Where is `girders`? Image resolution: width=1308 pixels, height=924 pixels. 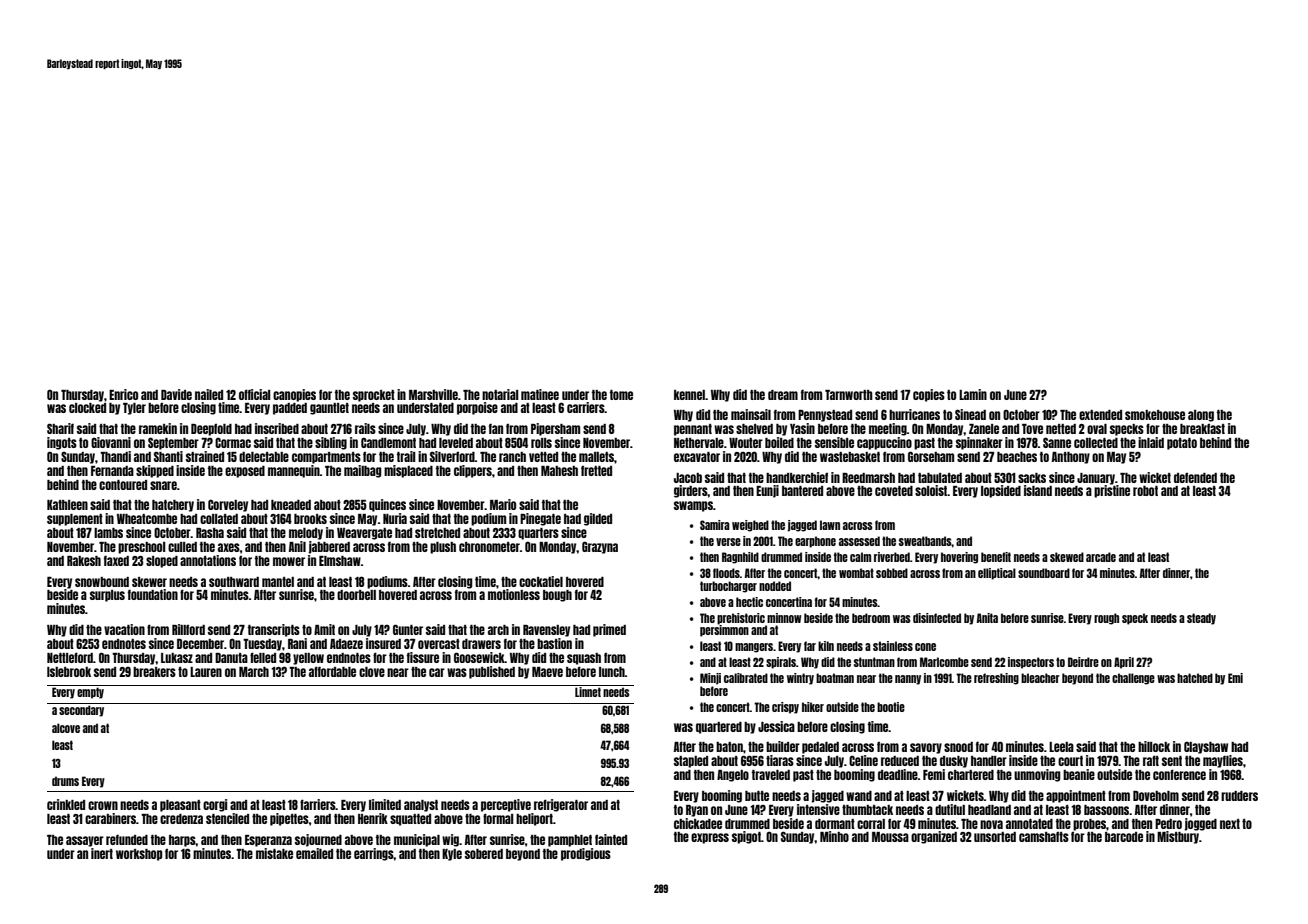
girders is located at coordinates (691, 491).
